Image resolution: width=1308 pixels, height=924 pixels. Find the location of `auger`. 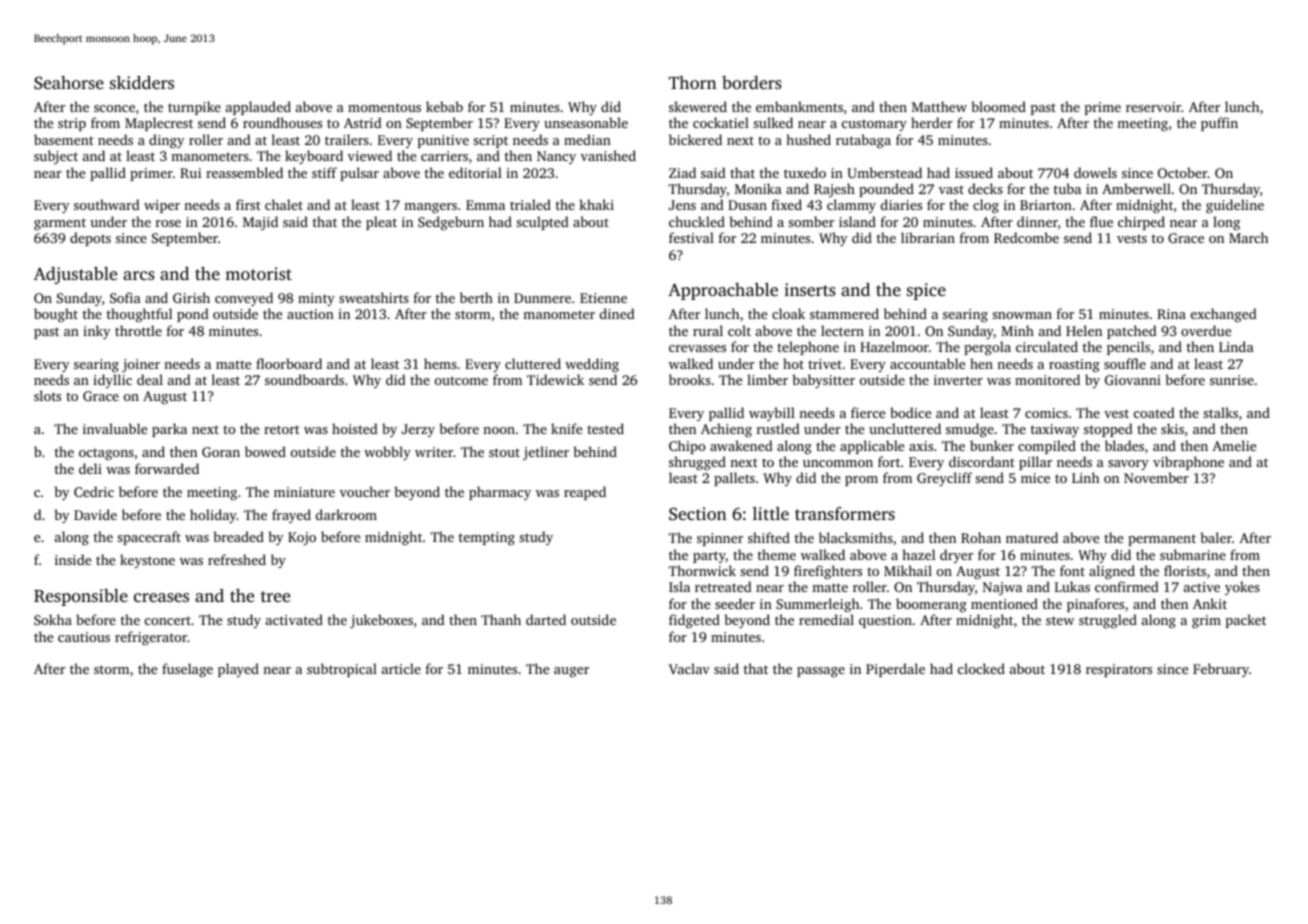

auger is located at coordinates (571, 672).
